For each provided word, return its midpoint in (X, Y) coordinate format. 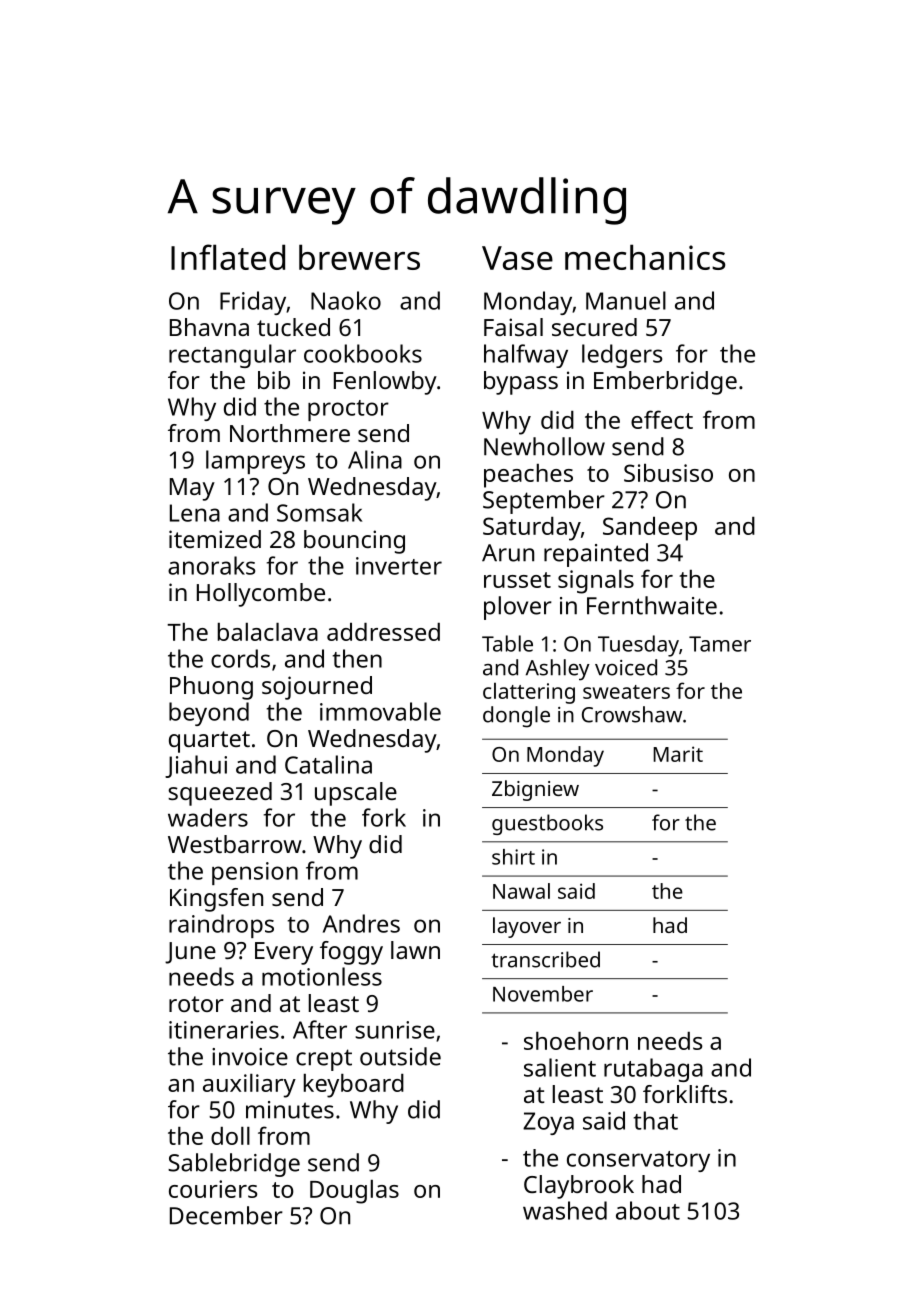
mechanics (645, 257)
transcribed (545, 959)
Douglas (354, 1192)
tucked (293, 327)
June (190, 953)
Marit (678, 754)
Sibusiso (668, 473)
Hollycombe (261, 595)
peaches (528, 476)
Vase (517, 258)
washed (565, 1210)
